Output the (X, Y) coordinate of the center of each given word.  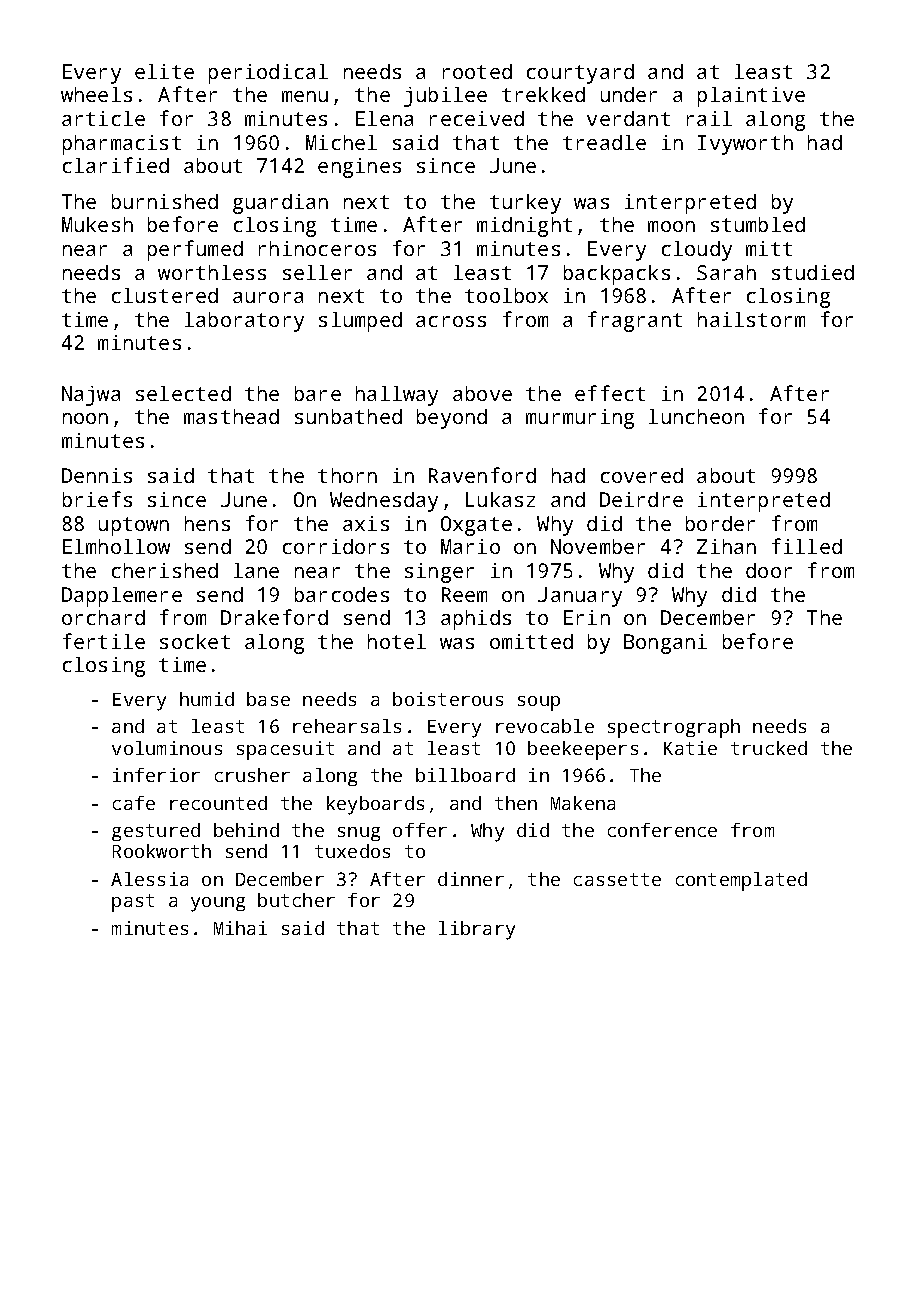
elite (164, 71)
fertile (104, 641)
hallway (397, 396)
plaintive (751, 97)
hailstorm (751, 319)
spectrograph (674, 728)
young (218, 904)
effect (610, 393)
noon (85, 418)
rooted (477, 71)
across (451, 321)
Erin (587, 617)
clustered (165, 295)
